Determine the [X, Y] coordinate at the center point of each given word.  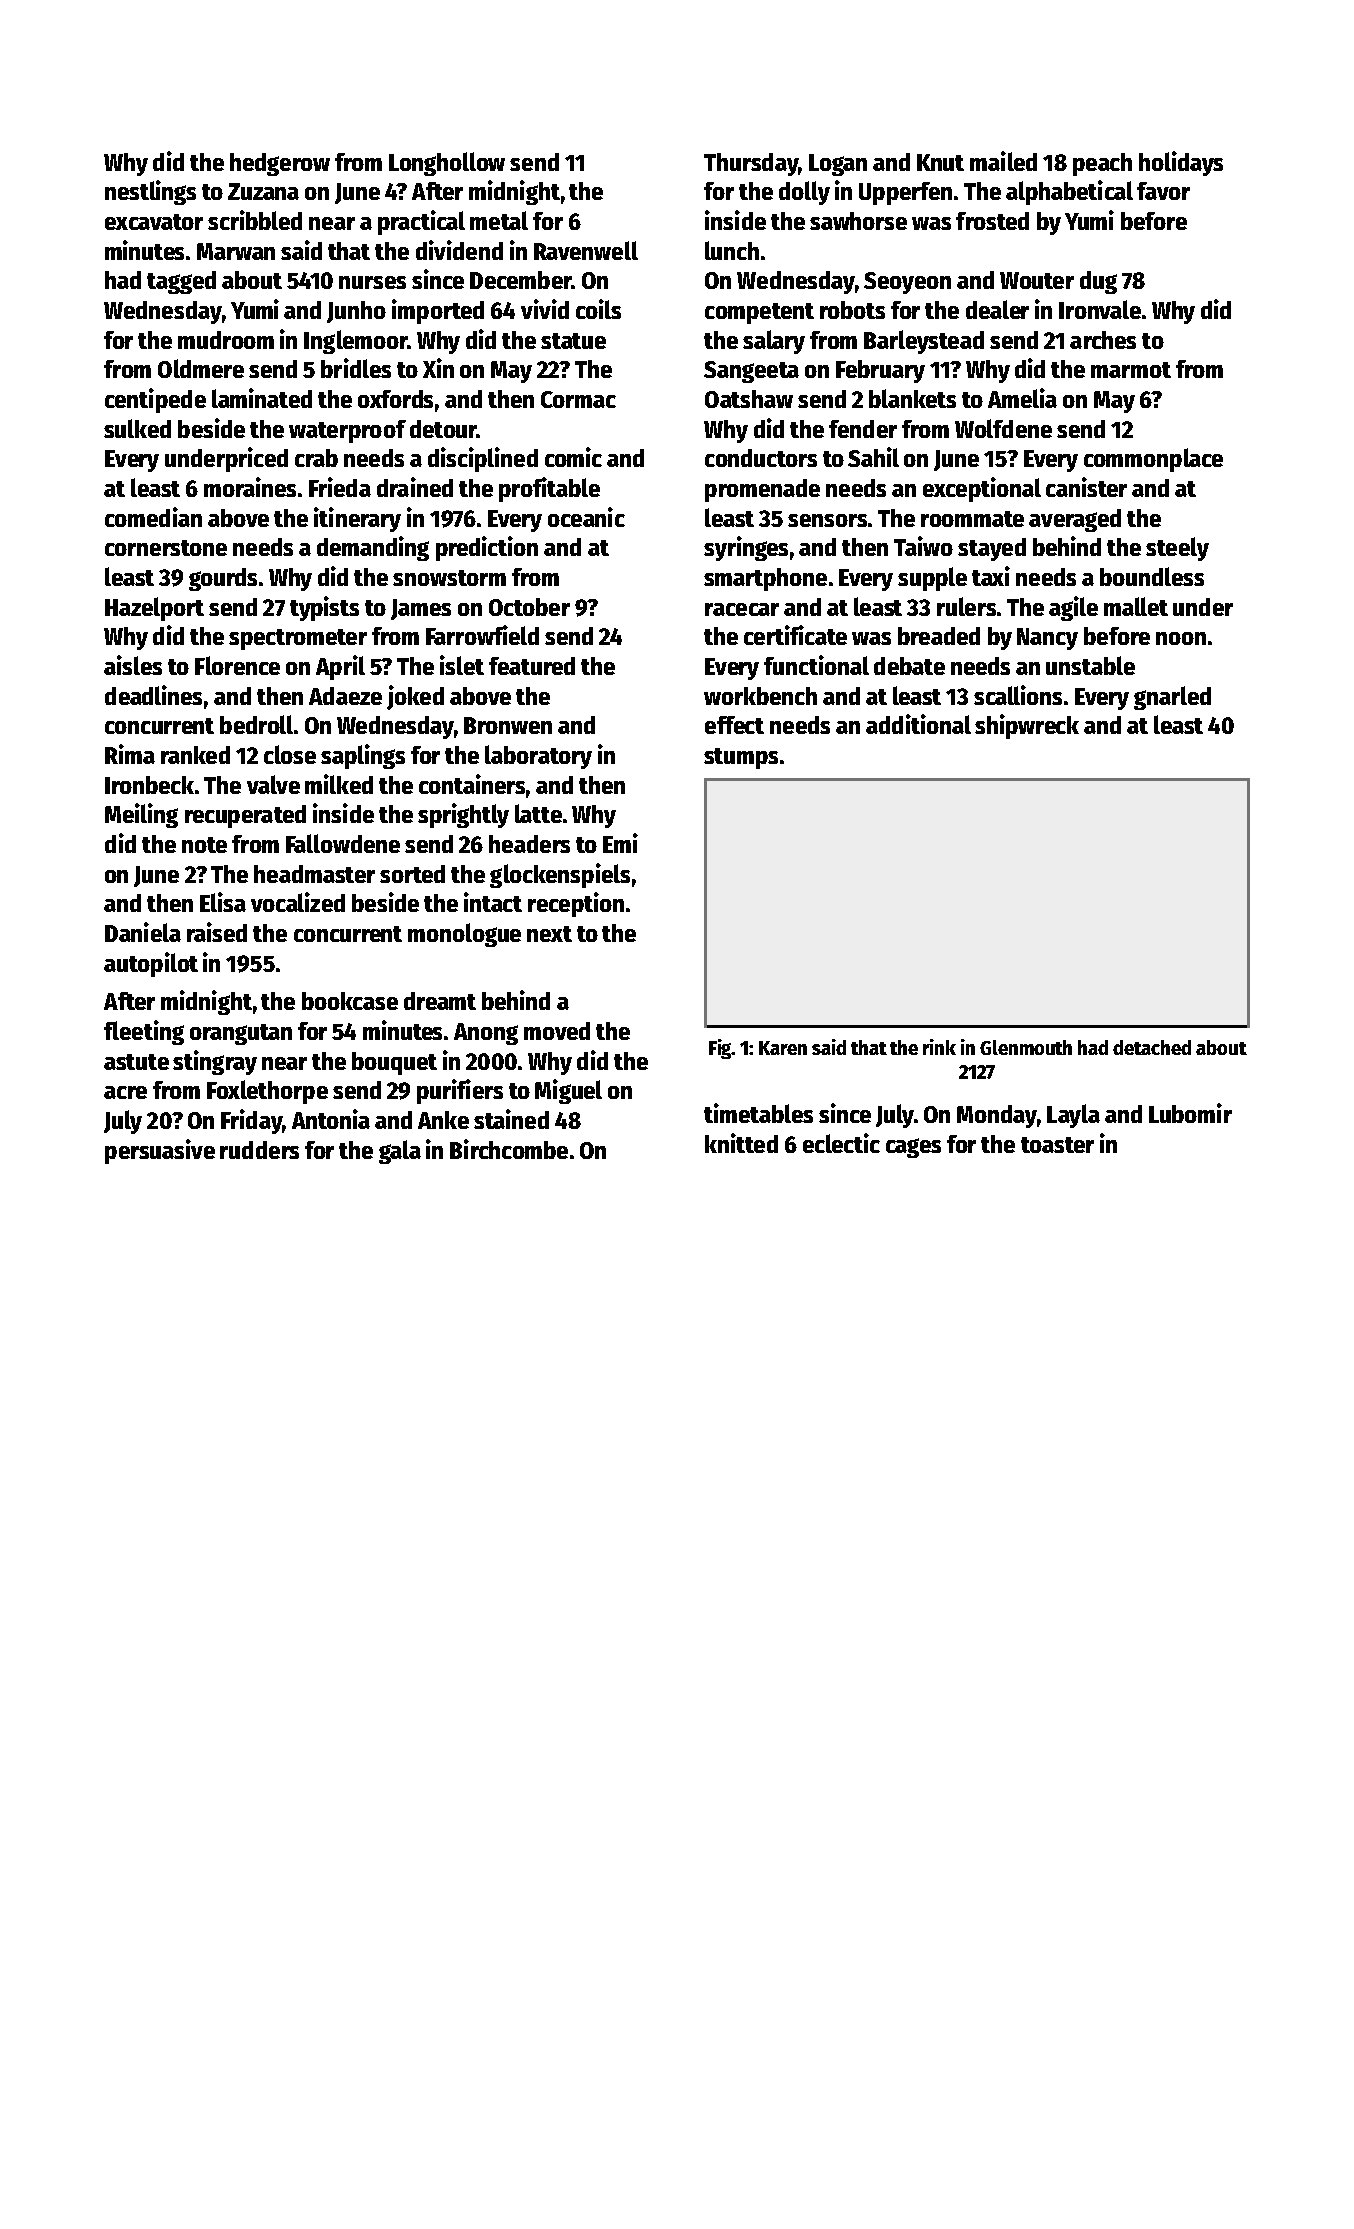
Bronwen [508, 725]
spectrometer [298, 639]
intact [493, 902]
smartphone [765, 579]
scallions [1018, 695]
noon [1181, 638]
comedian [153, 517]
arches [1103, 340]
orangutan [241, 1034]
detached [1152, 1047]
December [520, 280]
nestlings [150, 192]
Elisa [223, 902]
